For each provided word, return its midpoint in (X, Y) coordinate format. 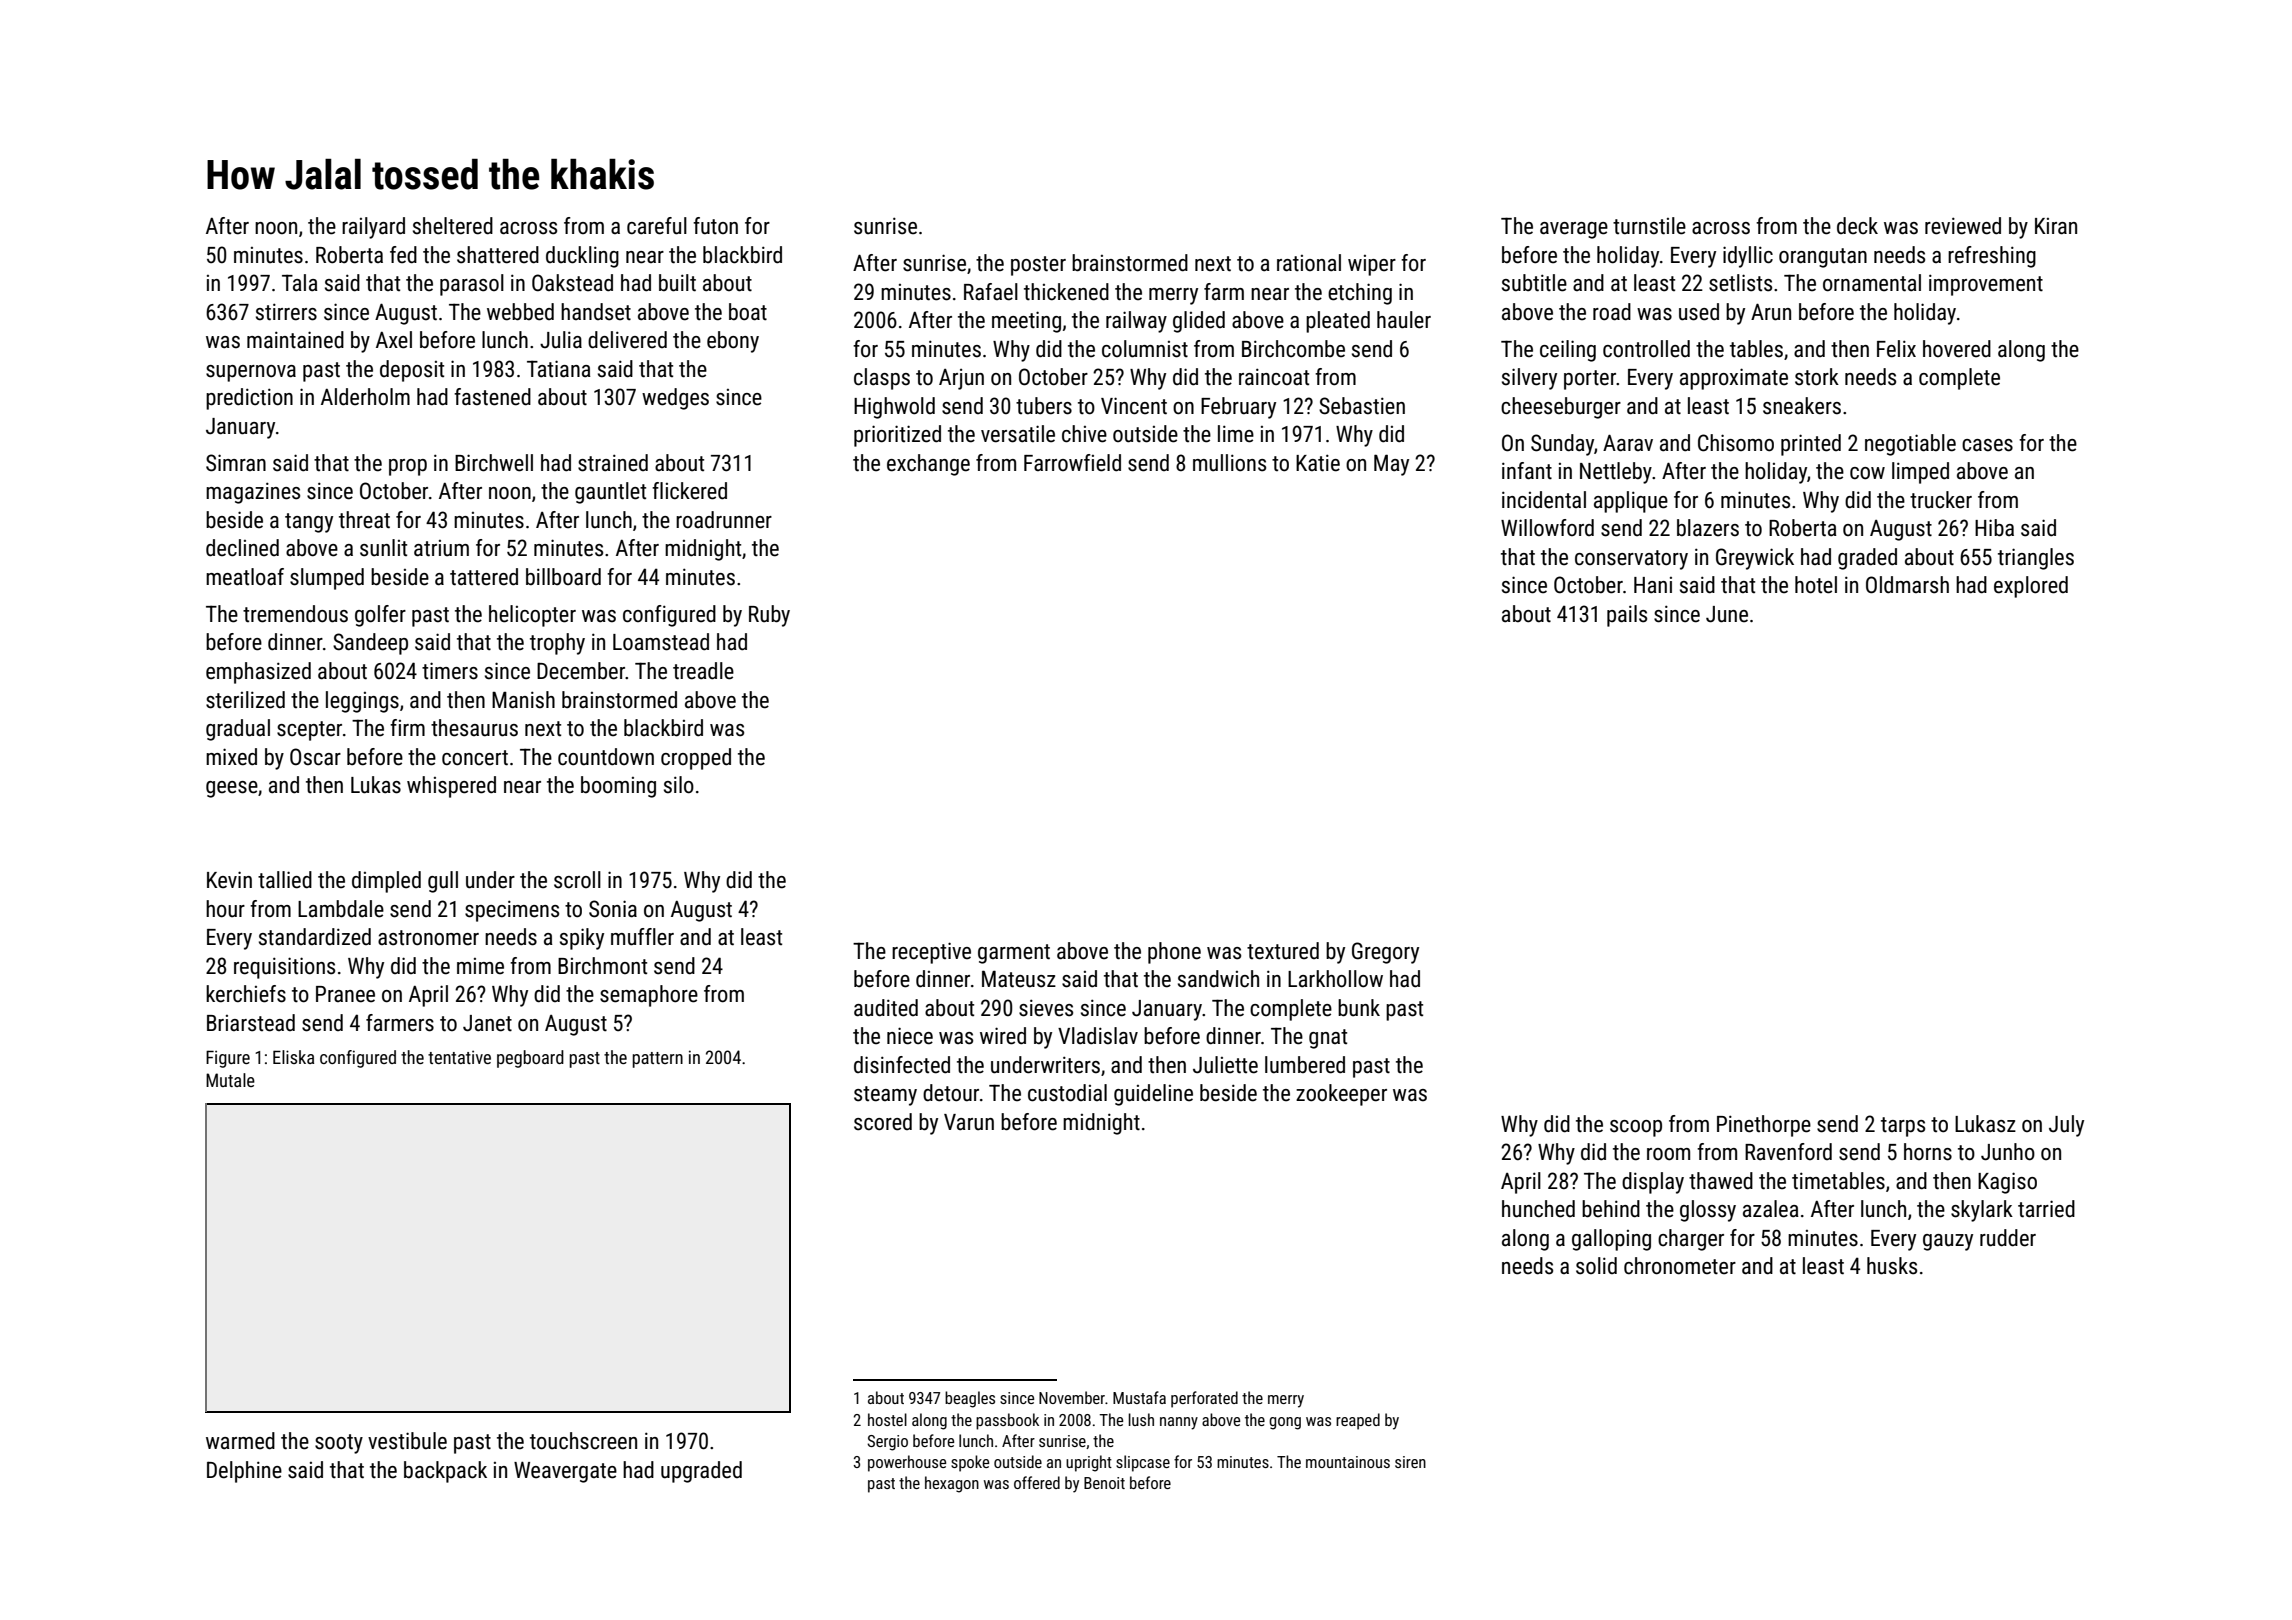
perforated (1204, 1399)
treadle (703, 671)
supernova (251, 373)
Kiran (2056, 226)
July (2066, 1126)
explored (2031, 587)
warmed (240, 1441)
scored (883, 1122)
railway (1136, 322)
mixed (231, 757)
